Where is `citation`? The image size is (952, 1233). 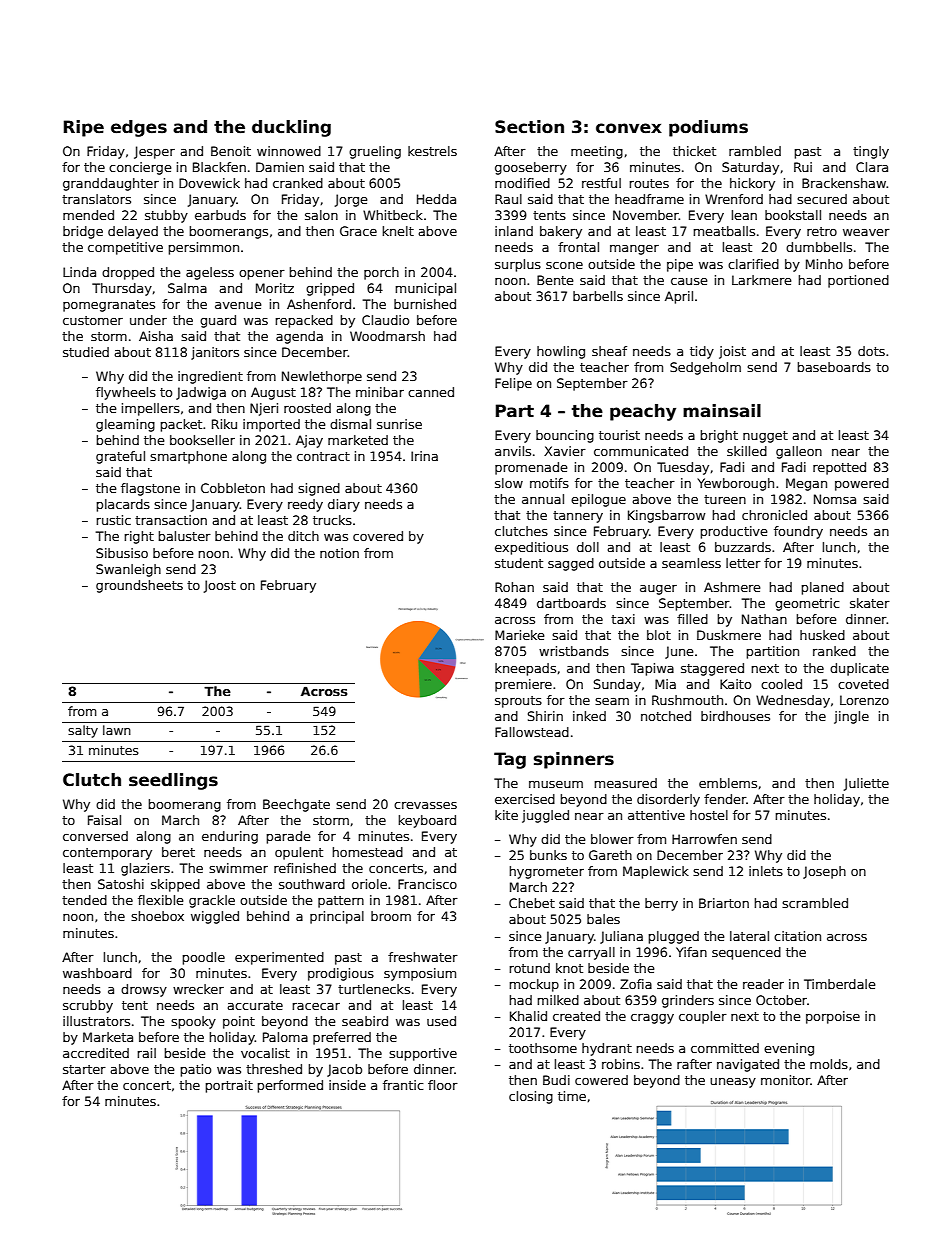 citation is located at coordinates (797, 936).
